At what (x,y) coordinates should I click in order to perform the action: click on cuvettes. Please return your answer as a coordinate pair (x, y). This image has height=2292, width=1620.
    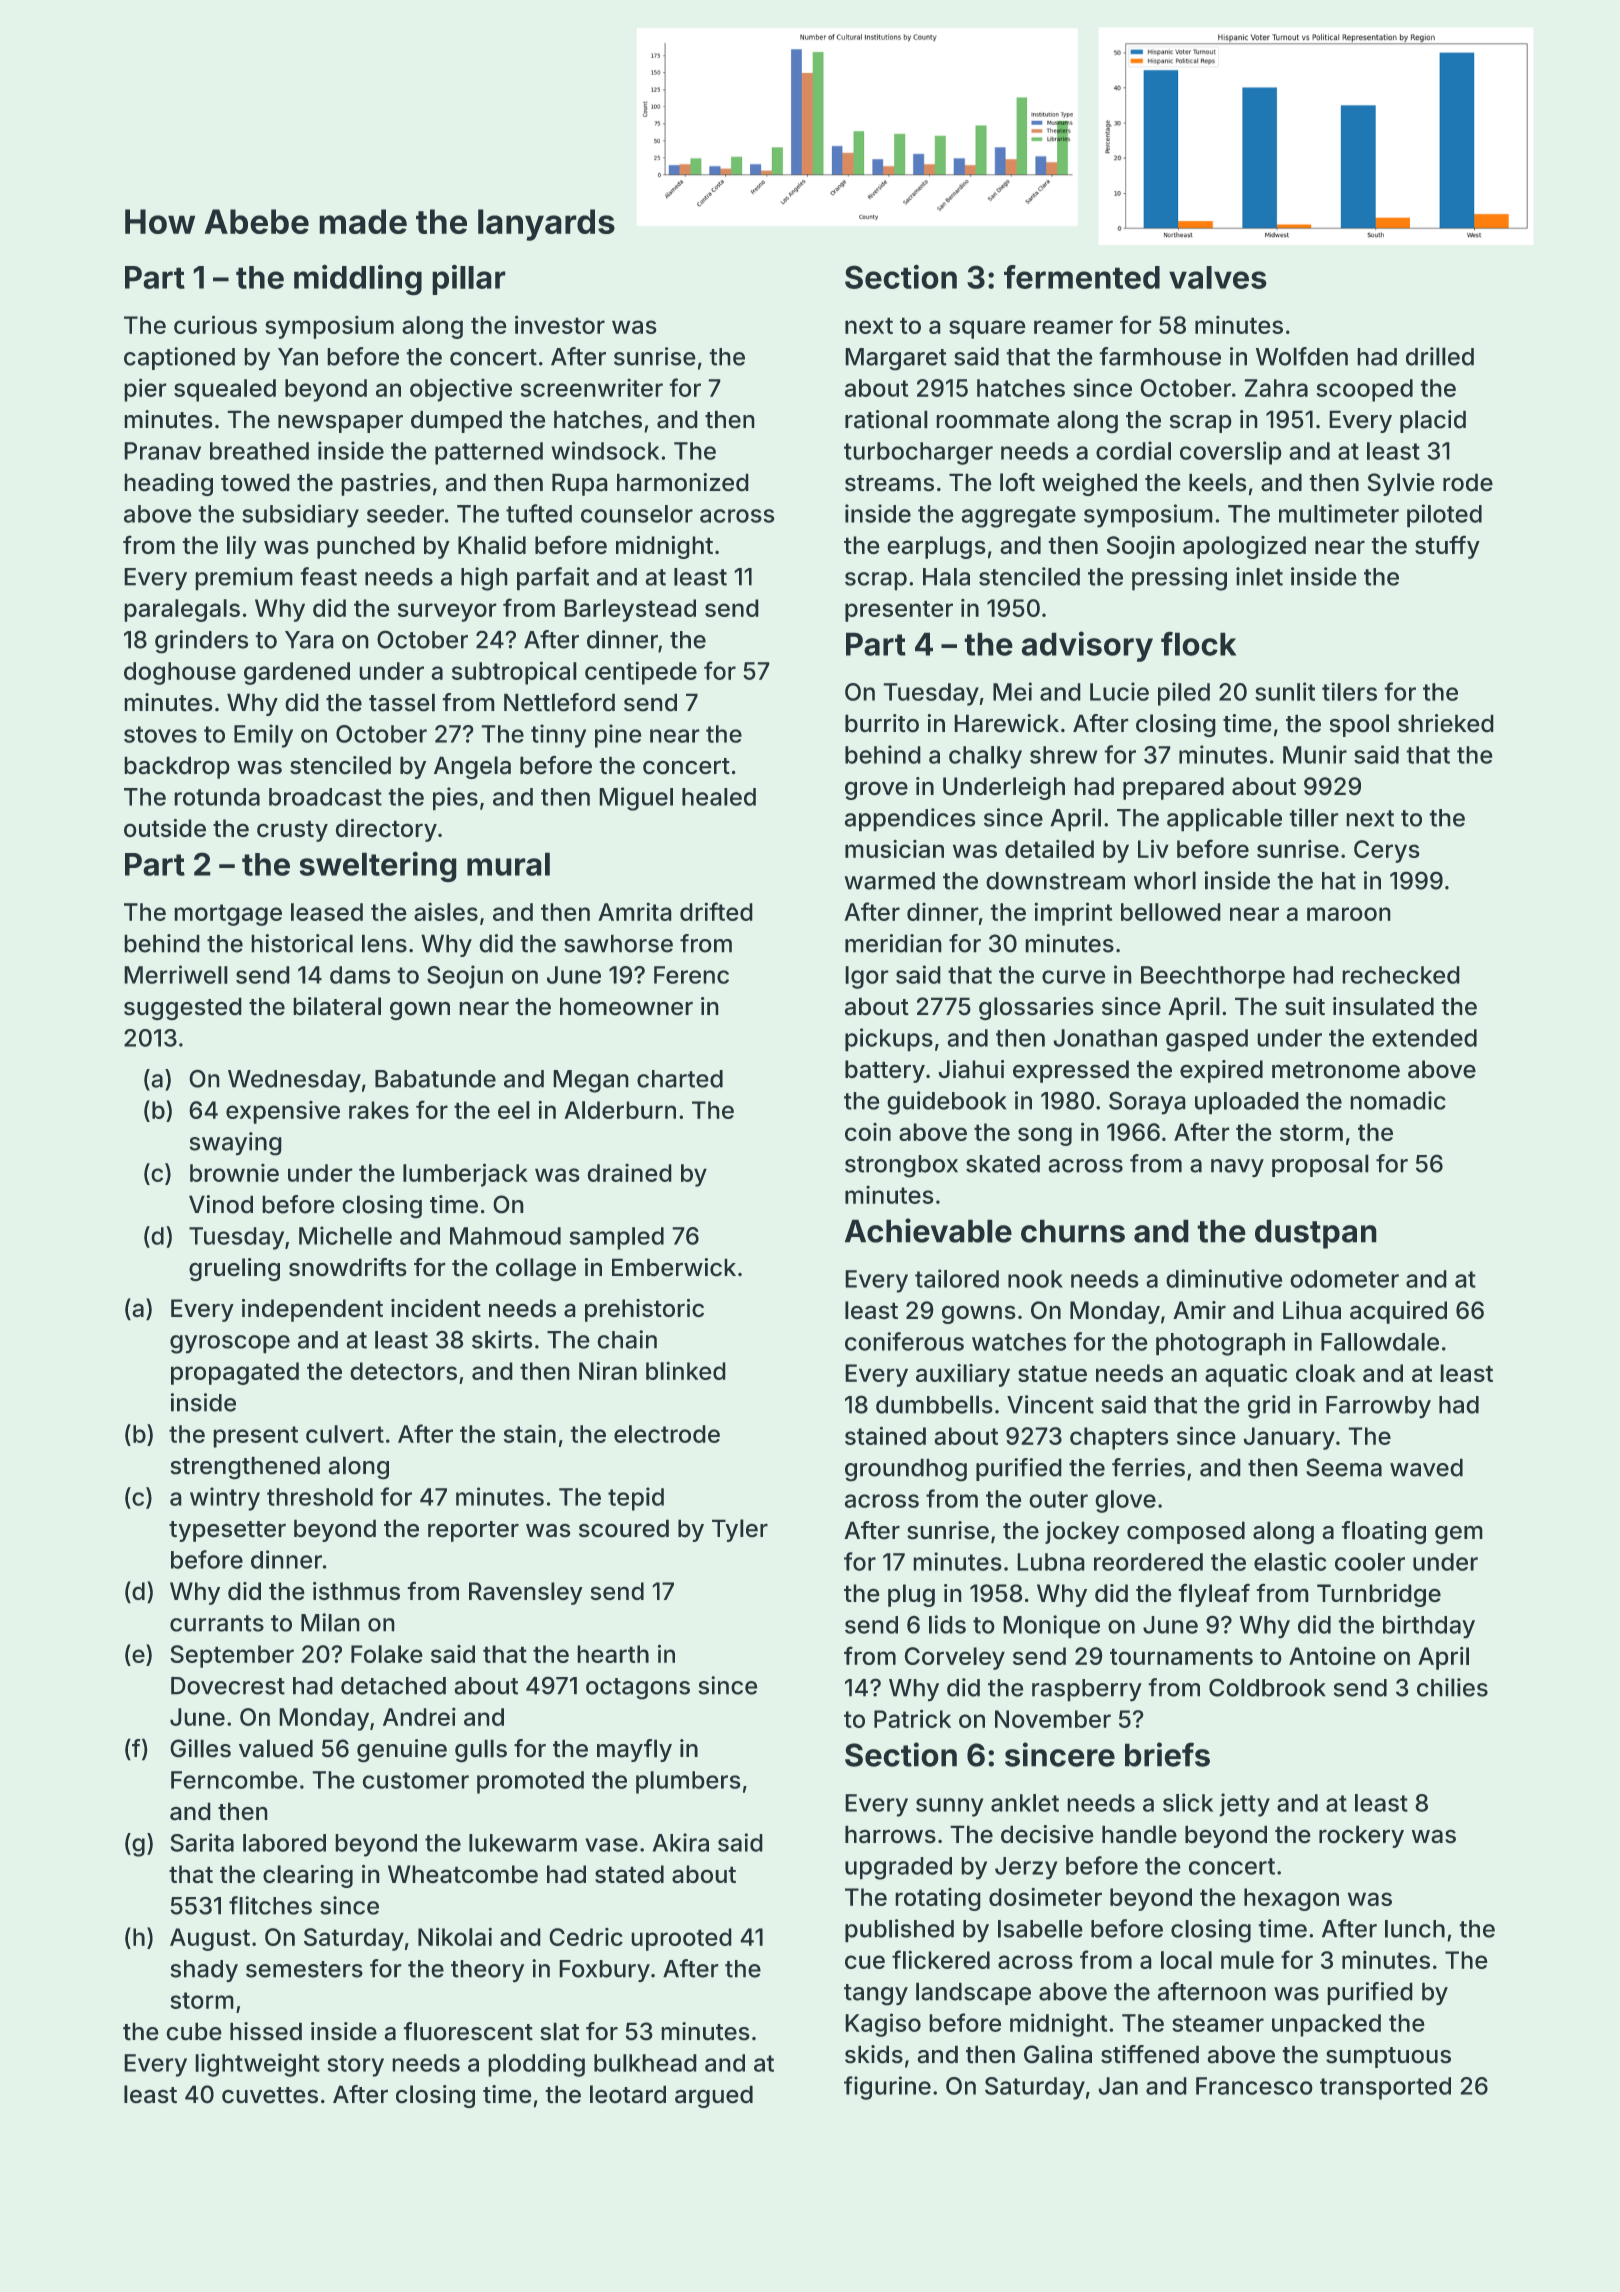
    Looking at the image, I should click on (270, 2095).
